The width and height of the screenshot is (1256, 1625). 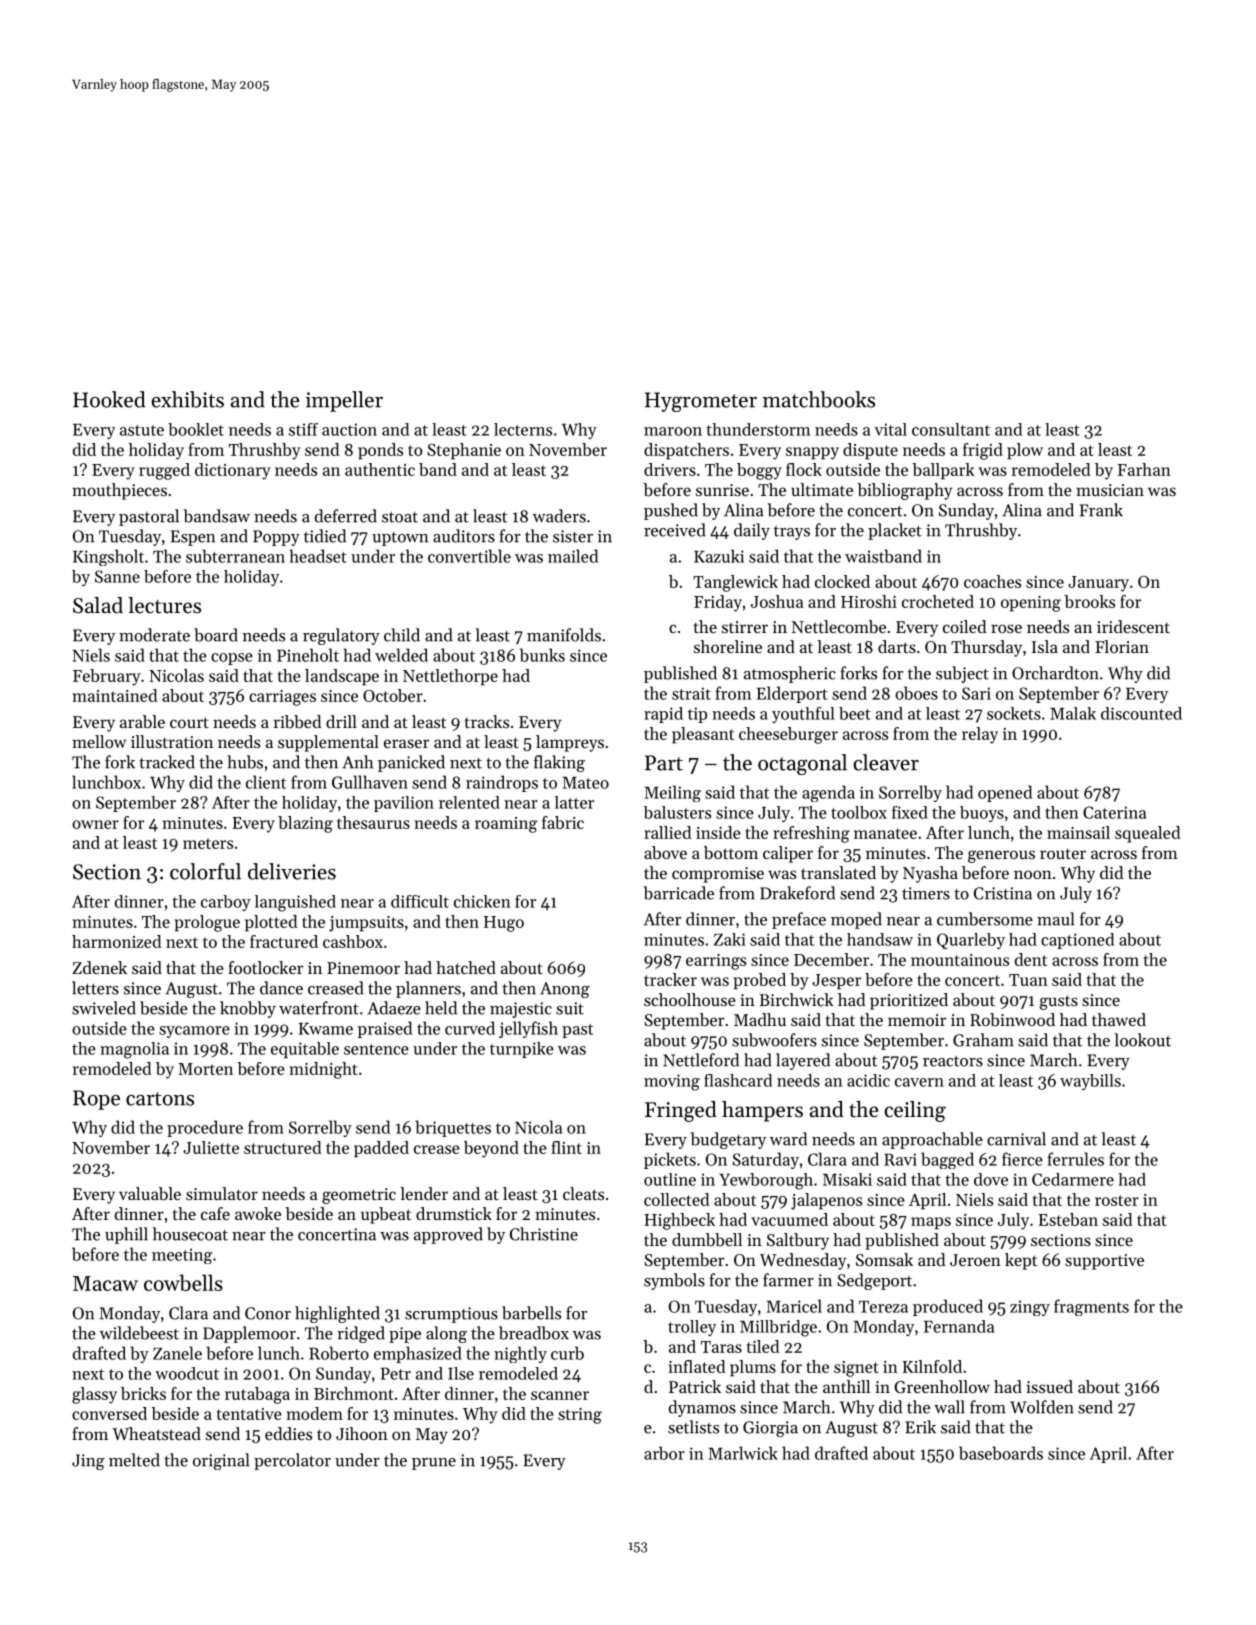 What do you see at coordinates (752, 531) in the screenshot?
I see `daily` at bounding box center [752, 531].
